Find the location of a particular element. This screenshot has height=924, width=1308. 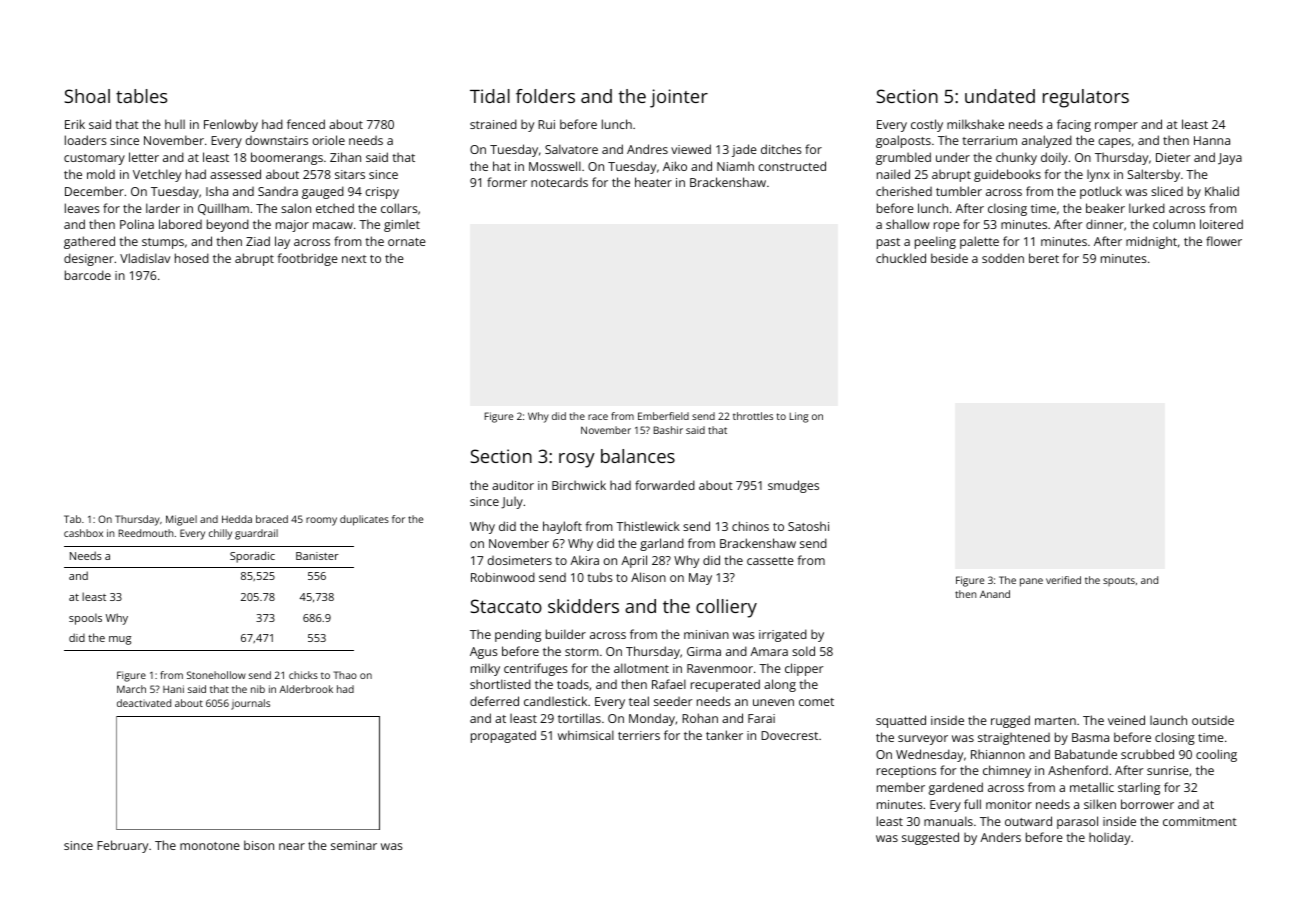

February is located at coordinates (122, 846).
